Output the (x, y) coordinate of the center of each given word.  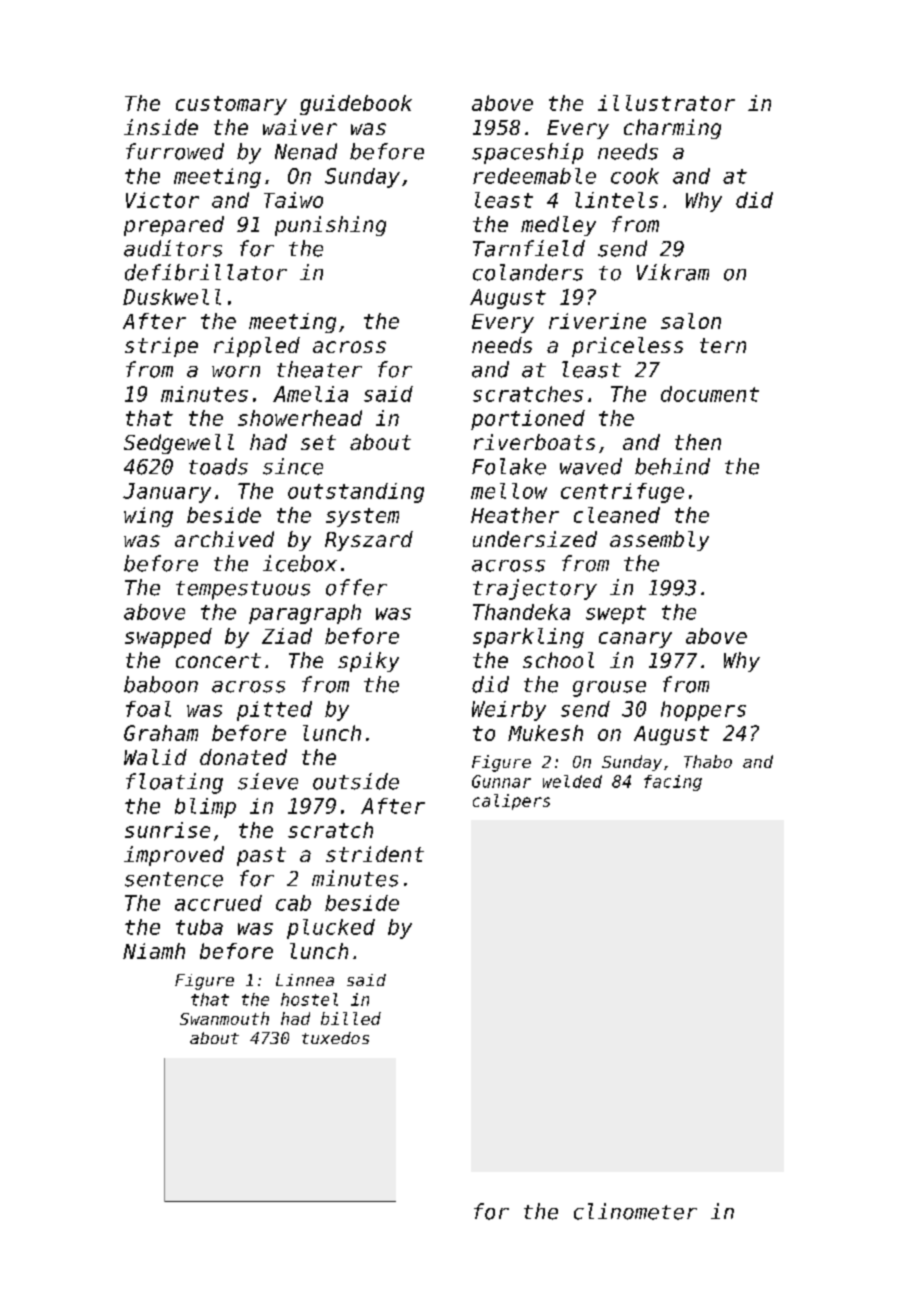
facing (673, 783)
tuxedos (335, 1038)
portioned (528, 420)
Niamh (154, 951)
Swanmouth (224, 1018)
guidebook (356, 105)
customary (231, 105)
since (293, 466)
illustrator (666, 103)
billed (351, 1018)
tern (723, 345)
